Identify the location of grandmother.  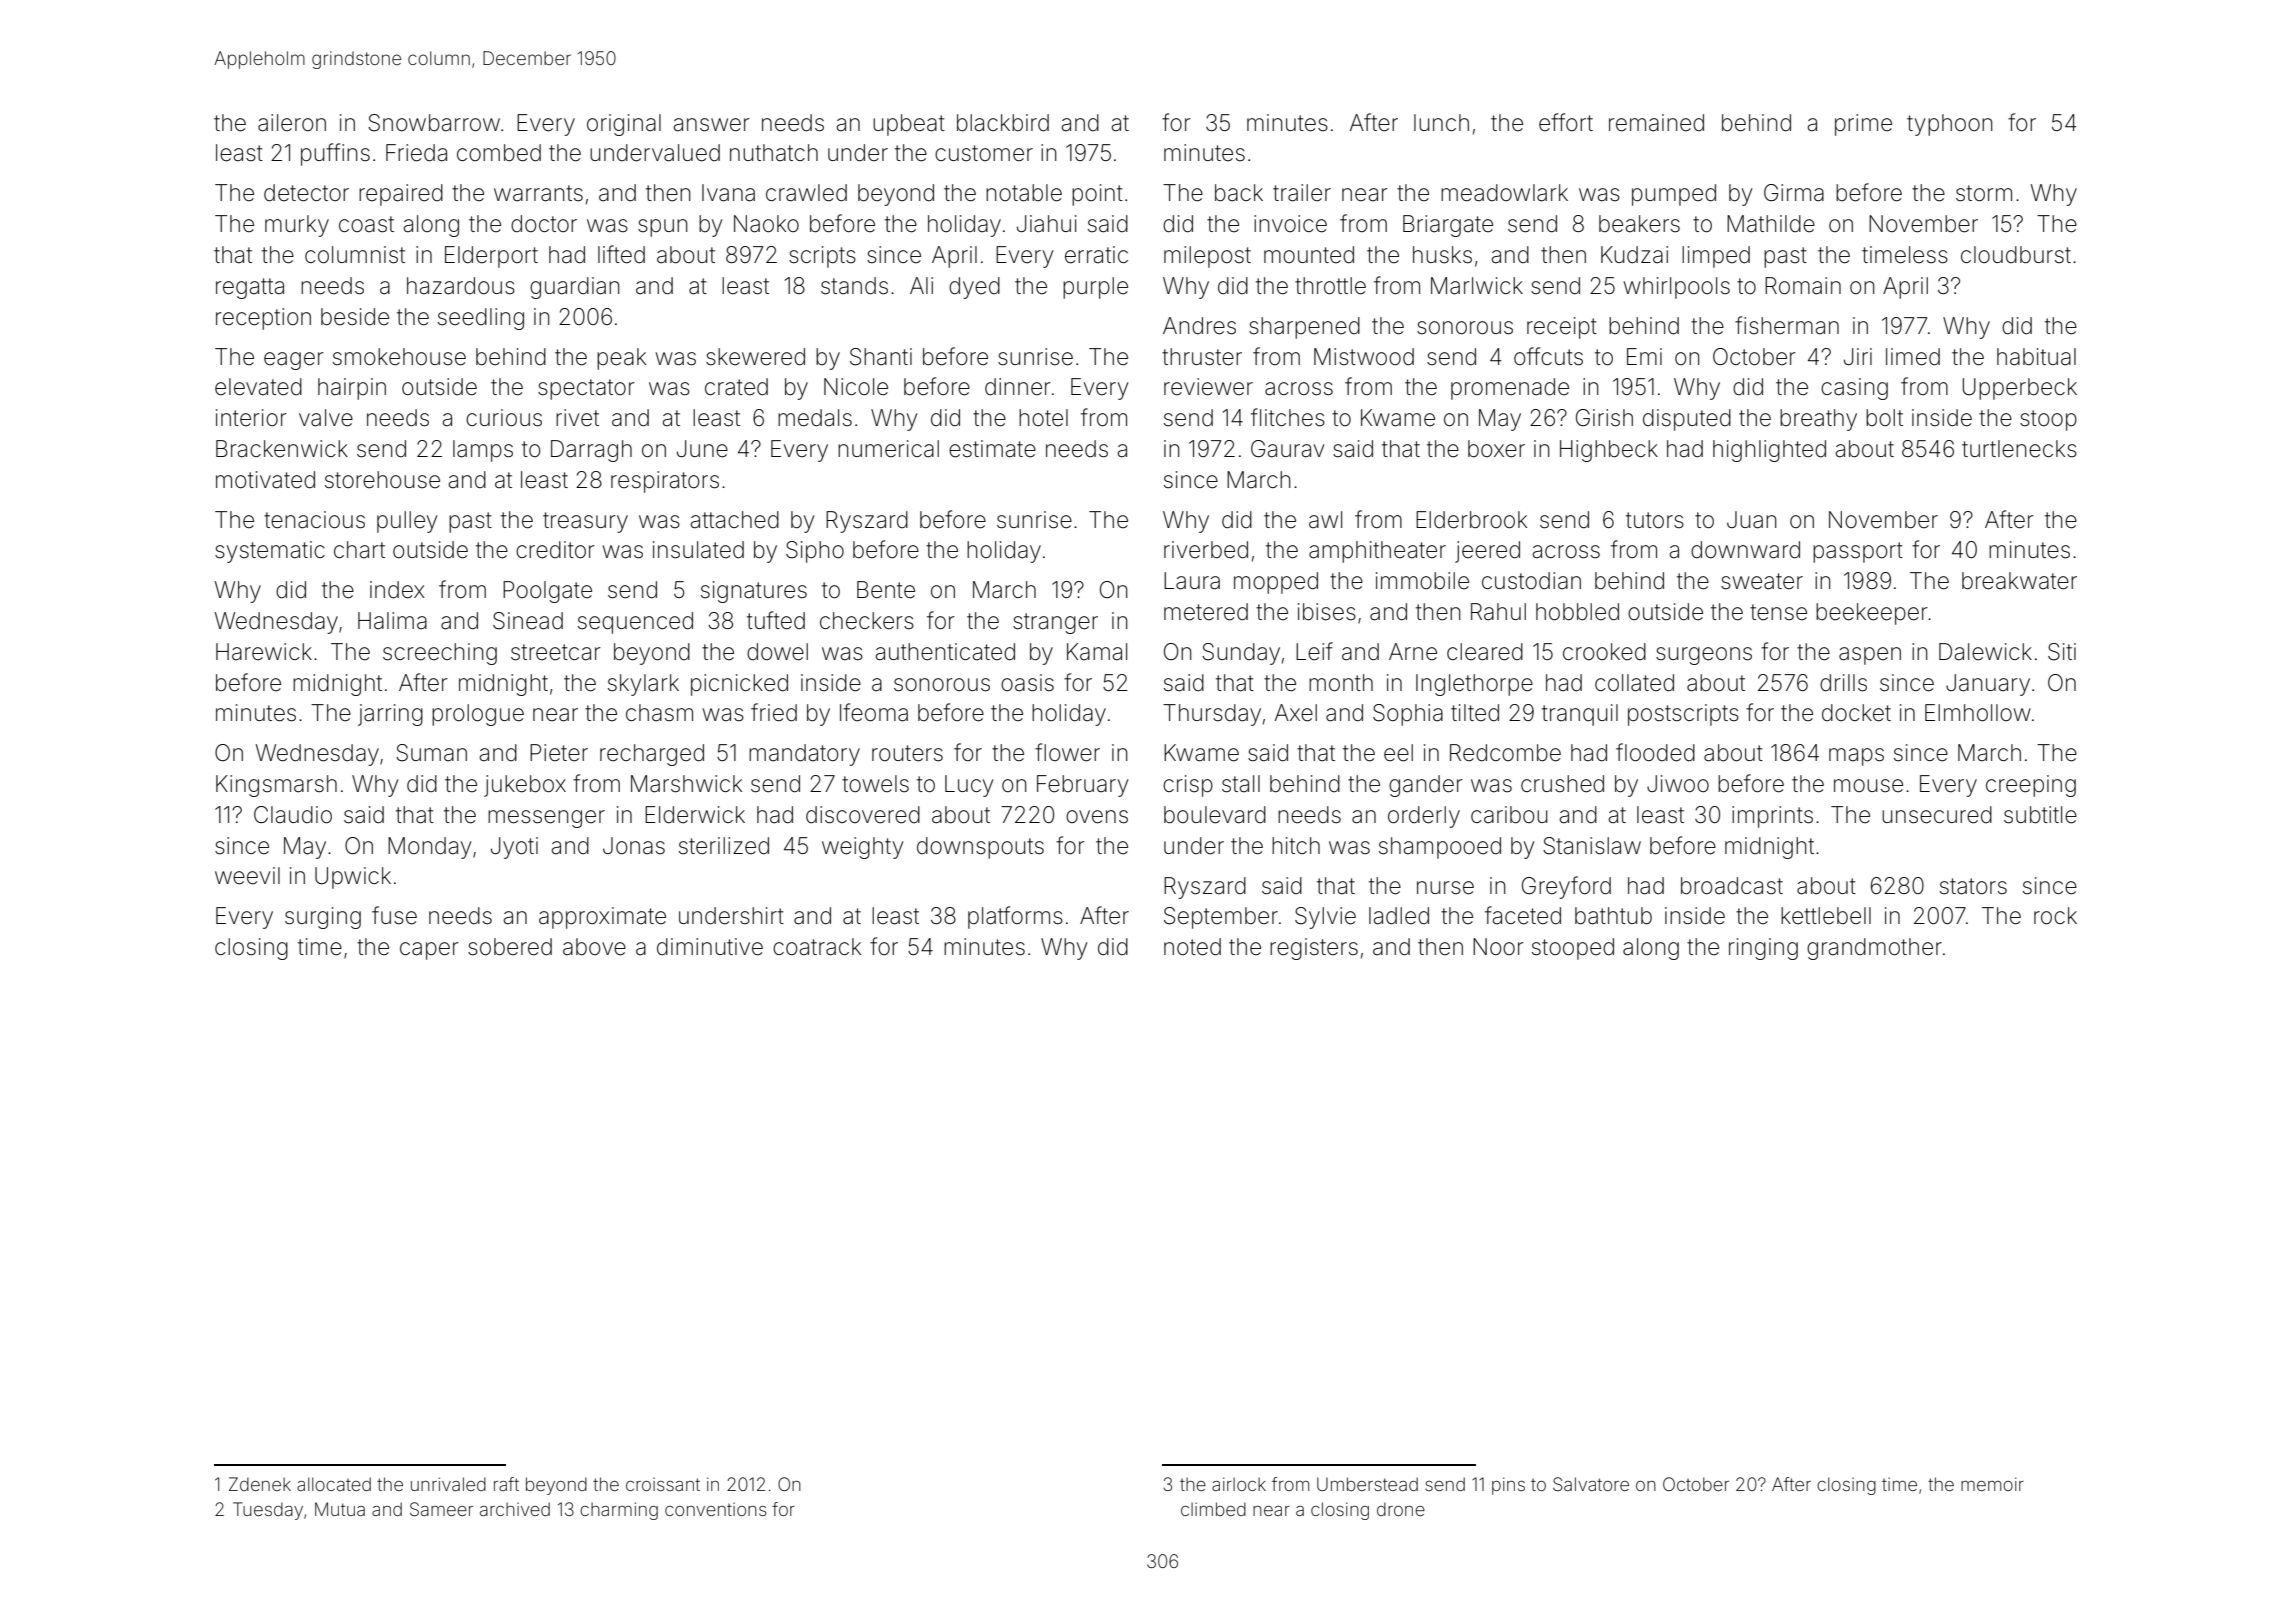
(1874, 949).
